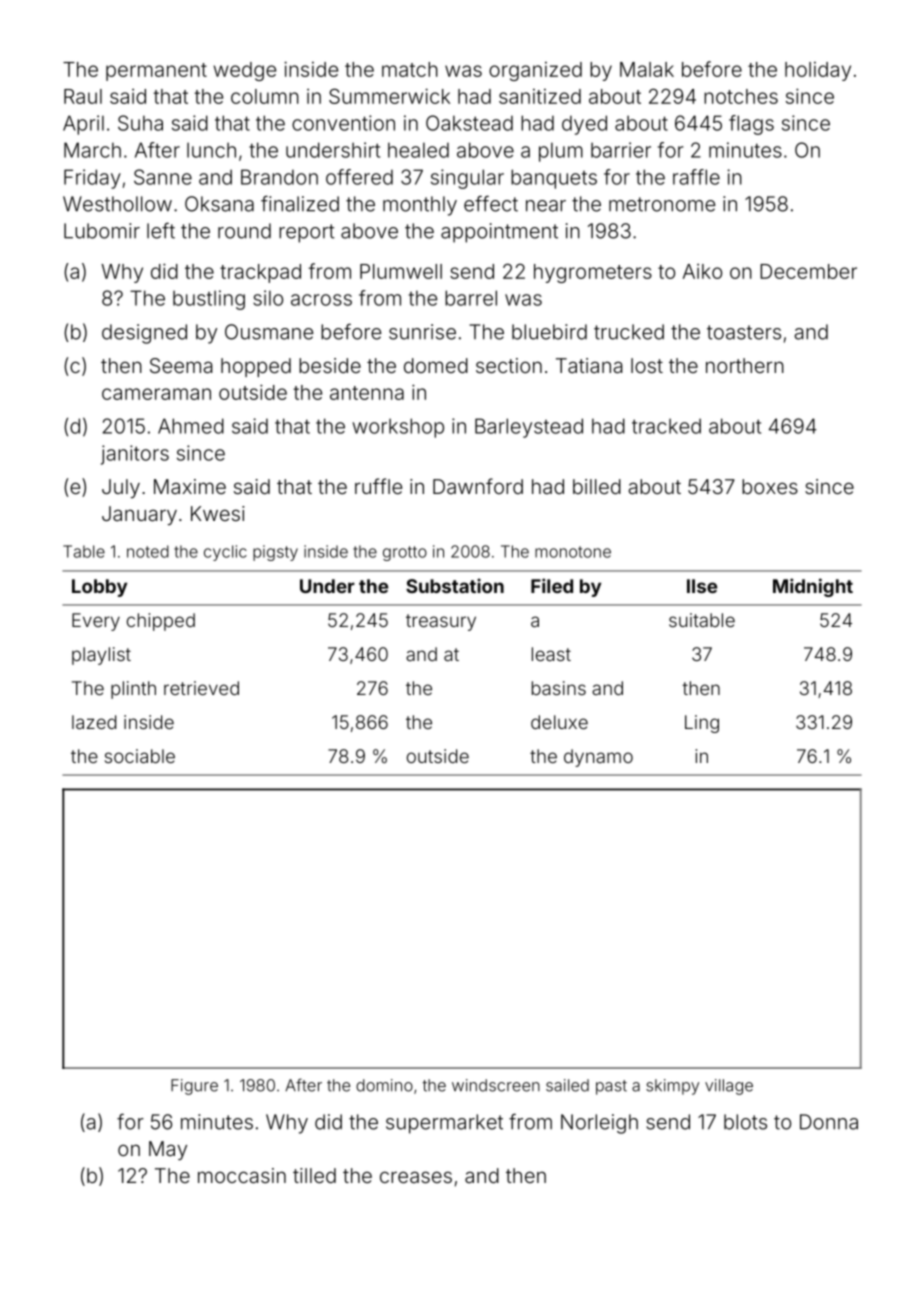 The image size is (924, 1314). What do you see at coordinates (559, 688) in the image?
I see `basins` at bounding box center [559, 688].
